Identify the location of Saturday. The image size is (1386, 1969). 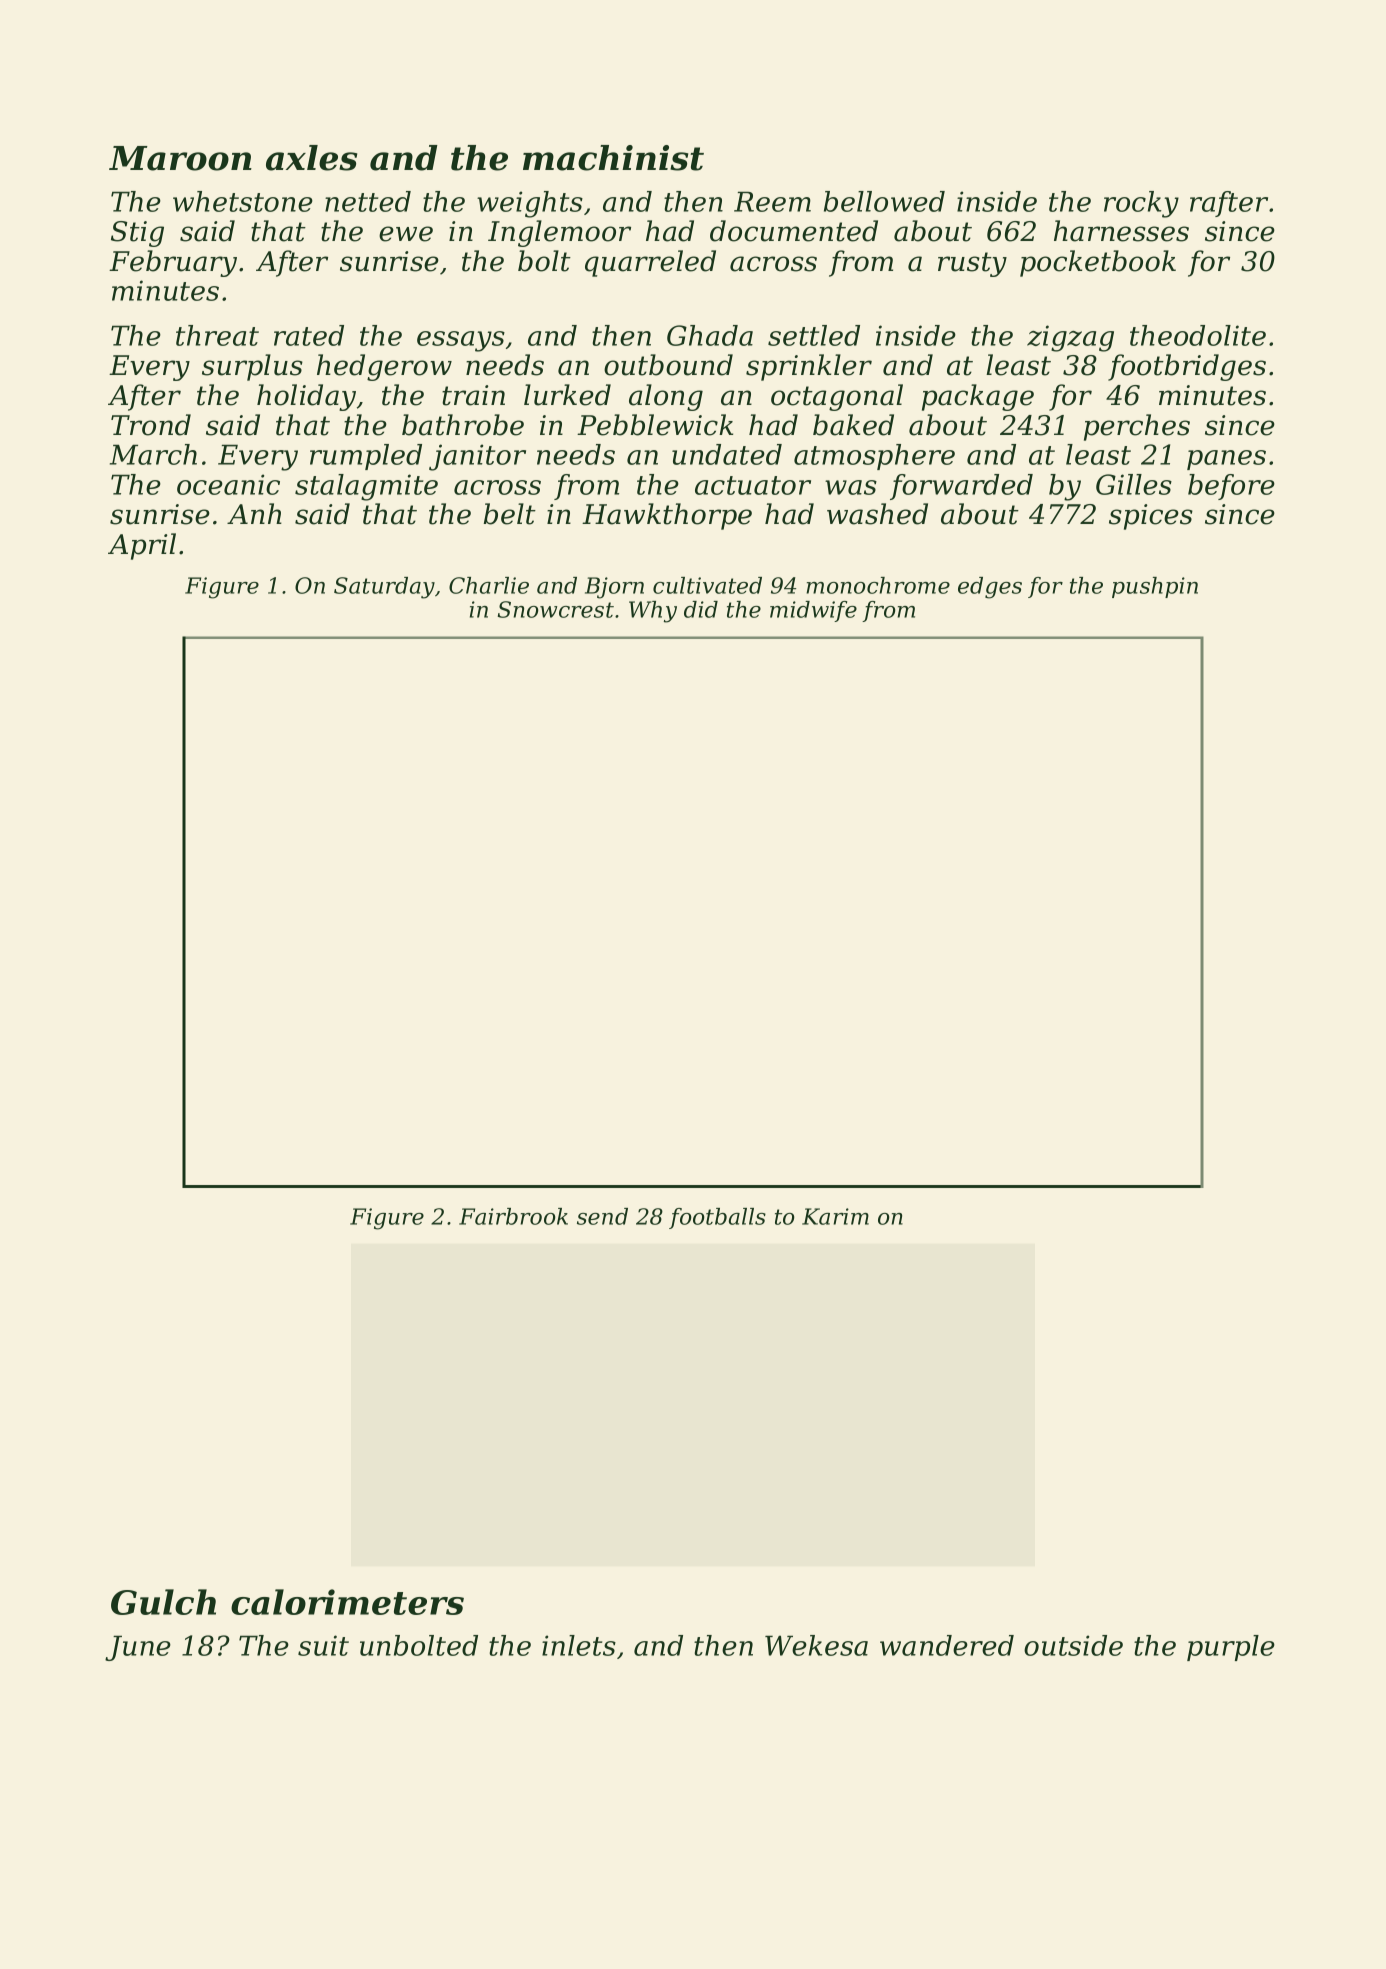
(384, 588).
